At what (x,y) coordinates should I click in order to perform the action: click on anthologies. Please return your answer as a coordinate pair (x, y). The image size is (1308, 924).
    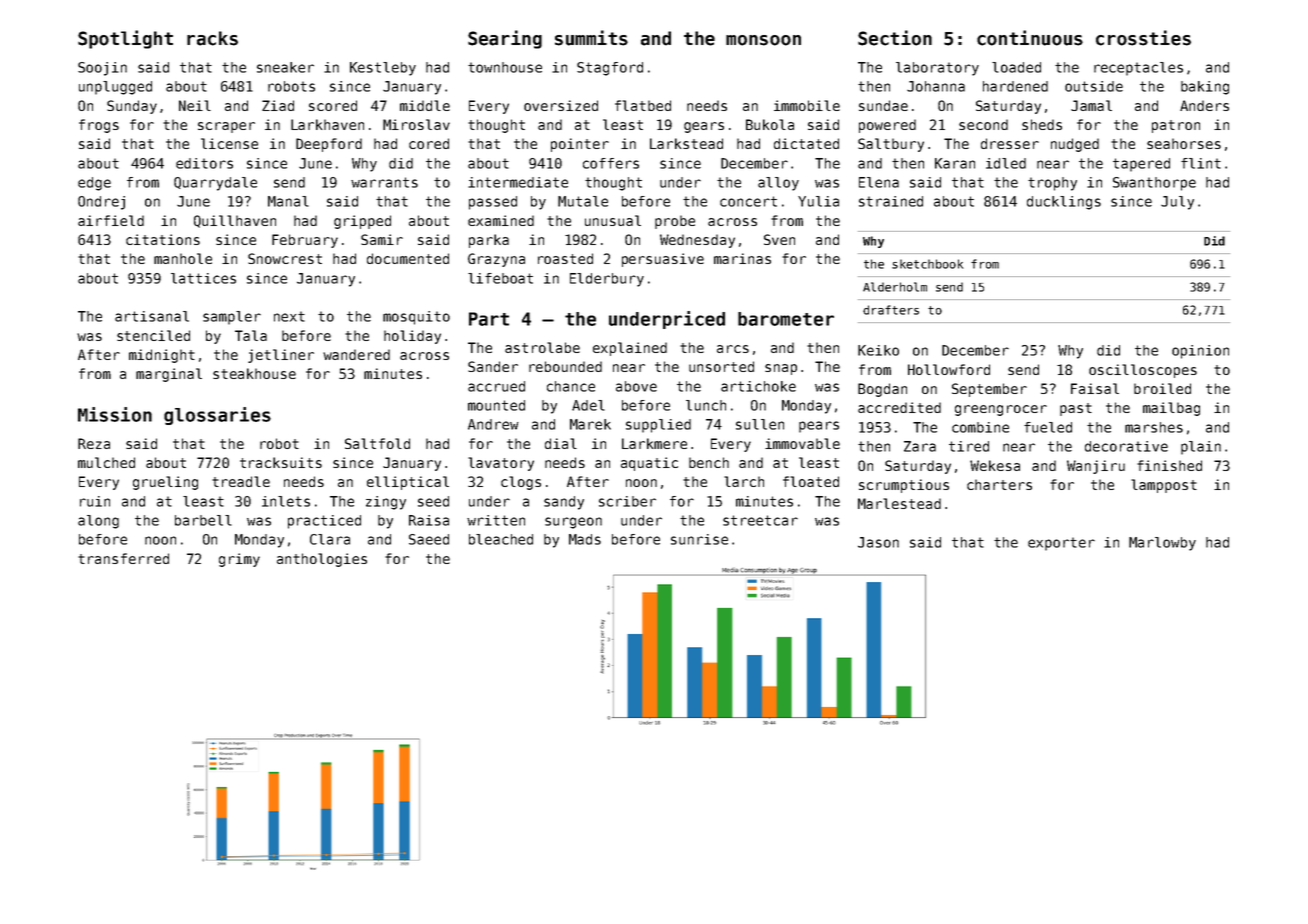
    Looking at the image, I should click on (322, 560).
